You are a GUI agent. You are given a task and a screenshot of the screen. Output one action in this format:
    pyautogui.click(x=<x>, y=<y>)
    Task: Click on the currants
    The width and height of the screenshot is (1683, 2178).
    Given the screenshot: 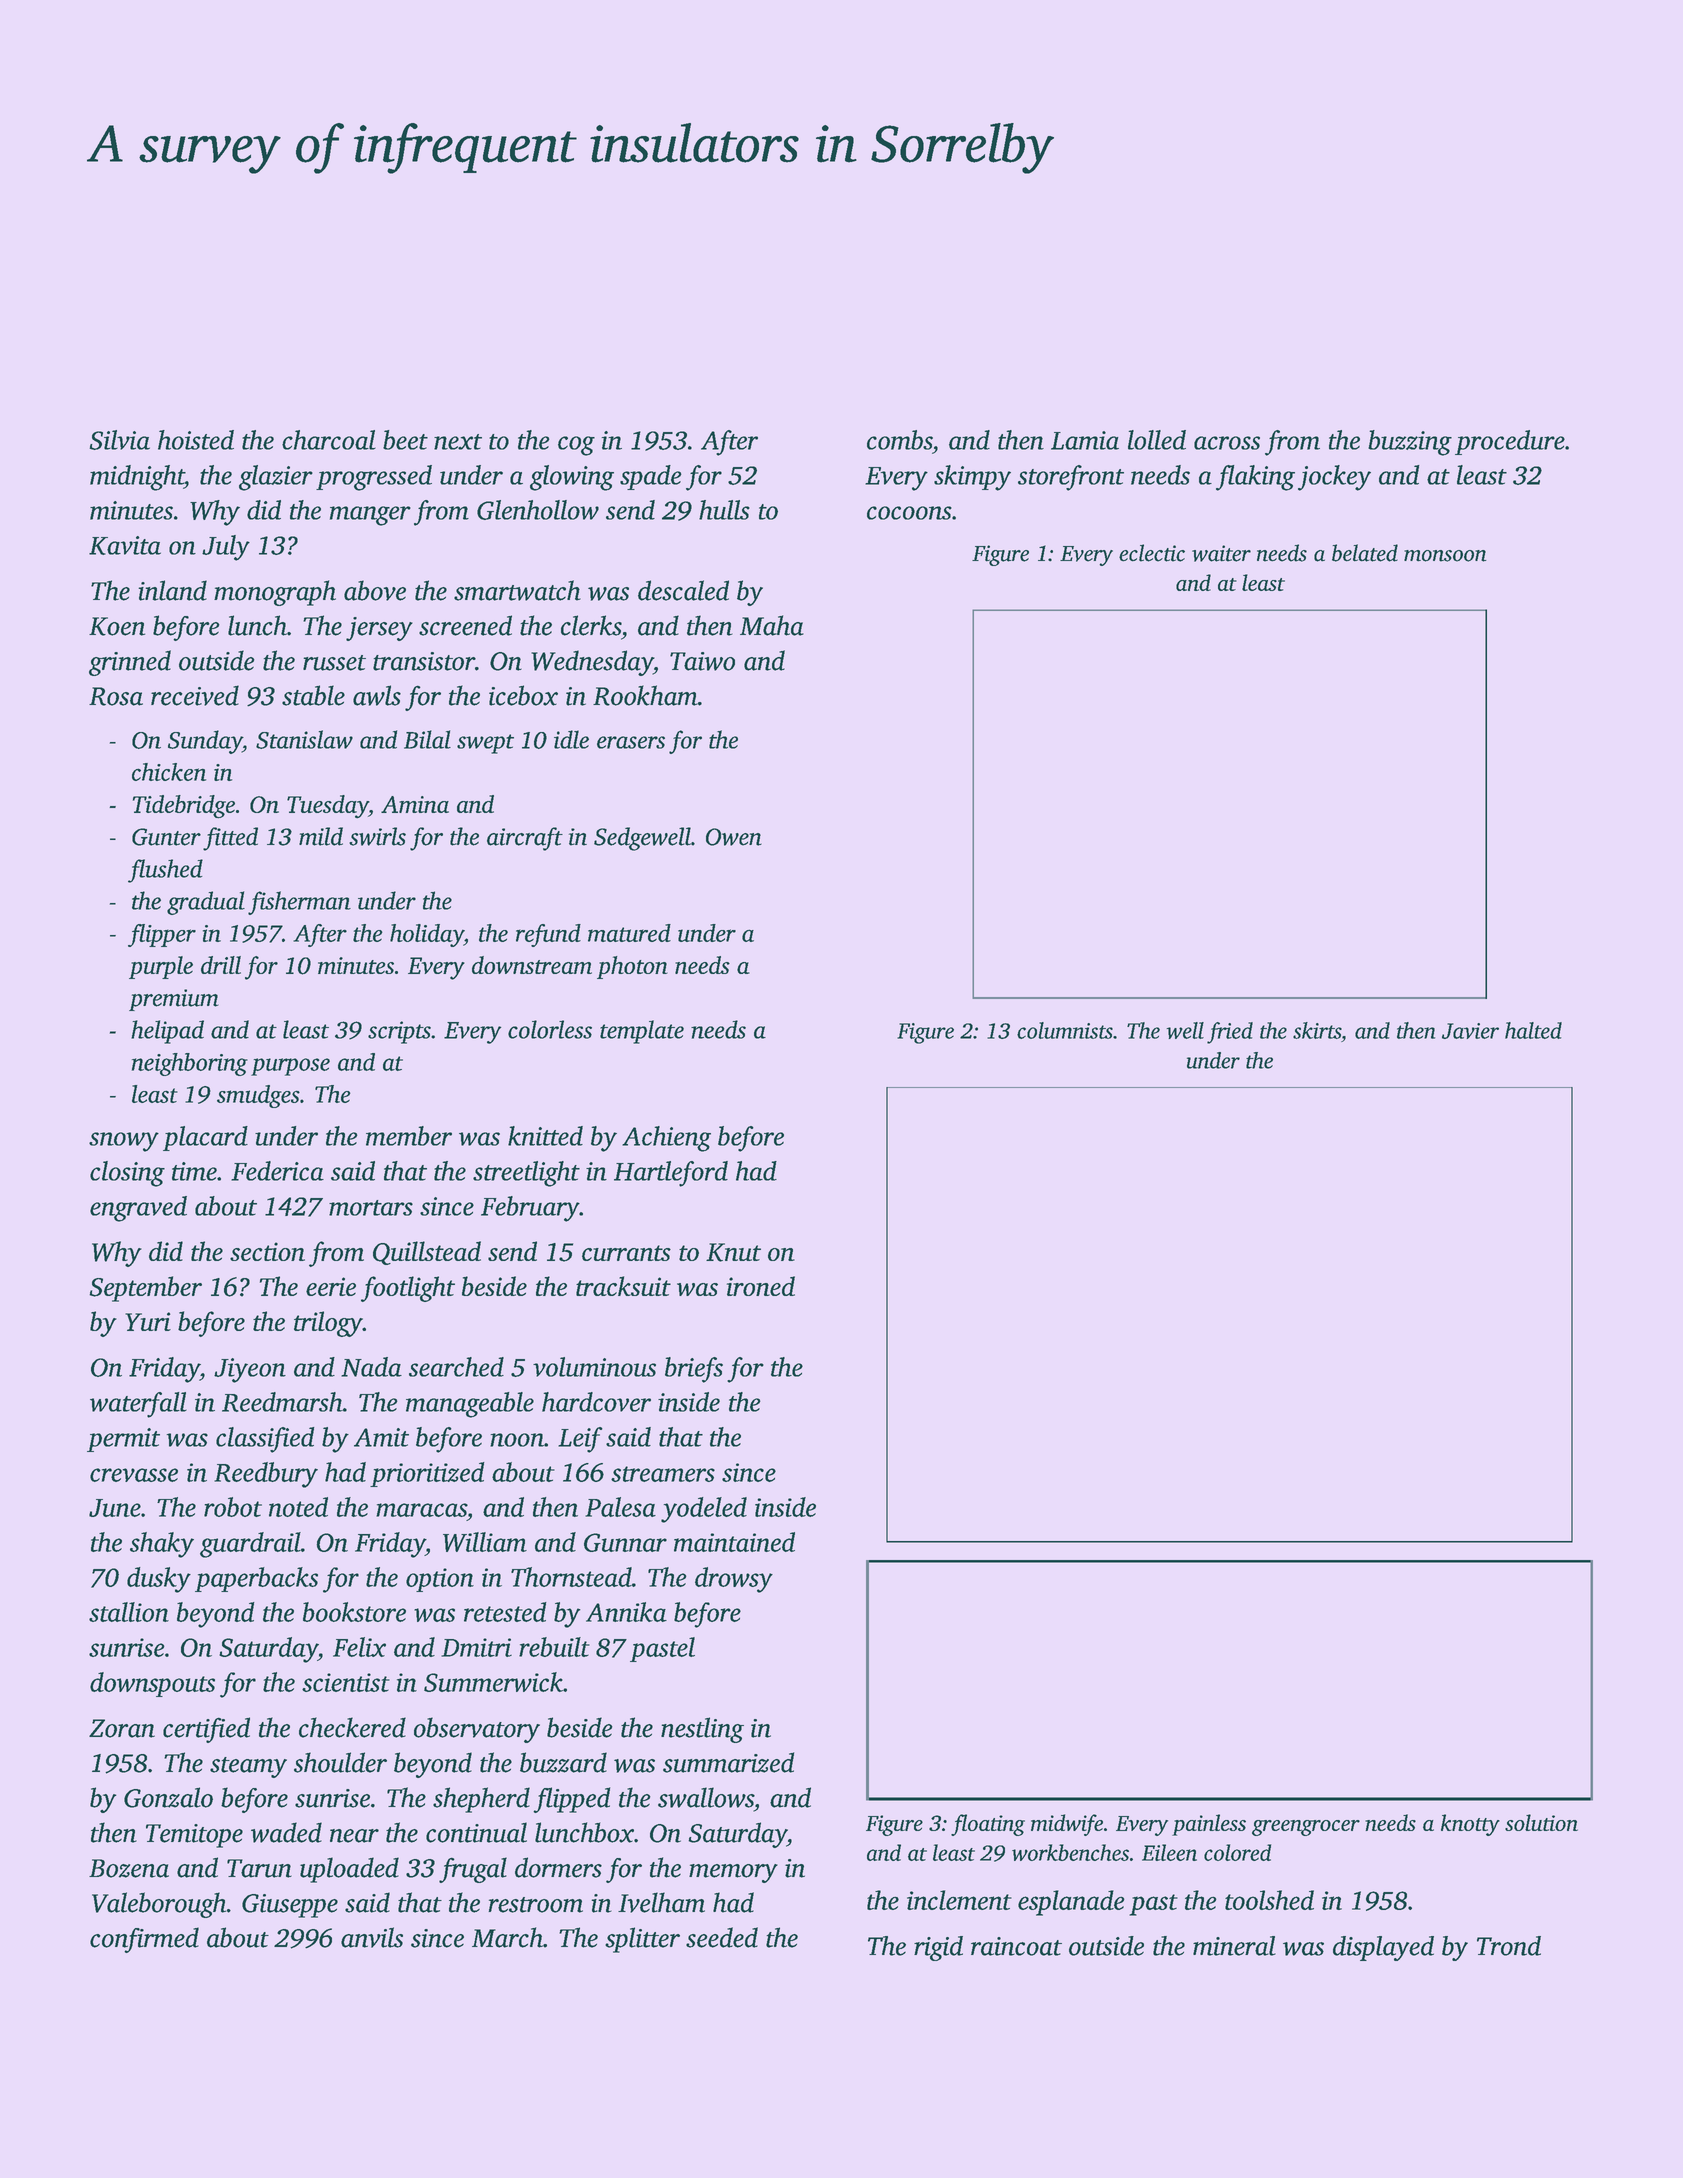 What is the action you would take?
    pyautogui.click(x=626, y=1253)
